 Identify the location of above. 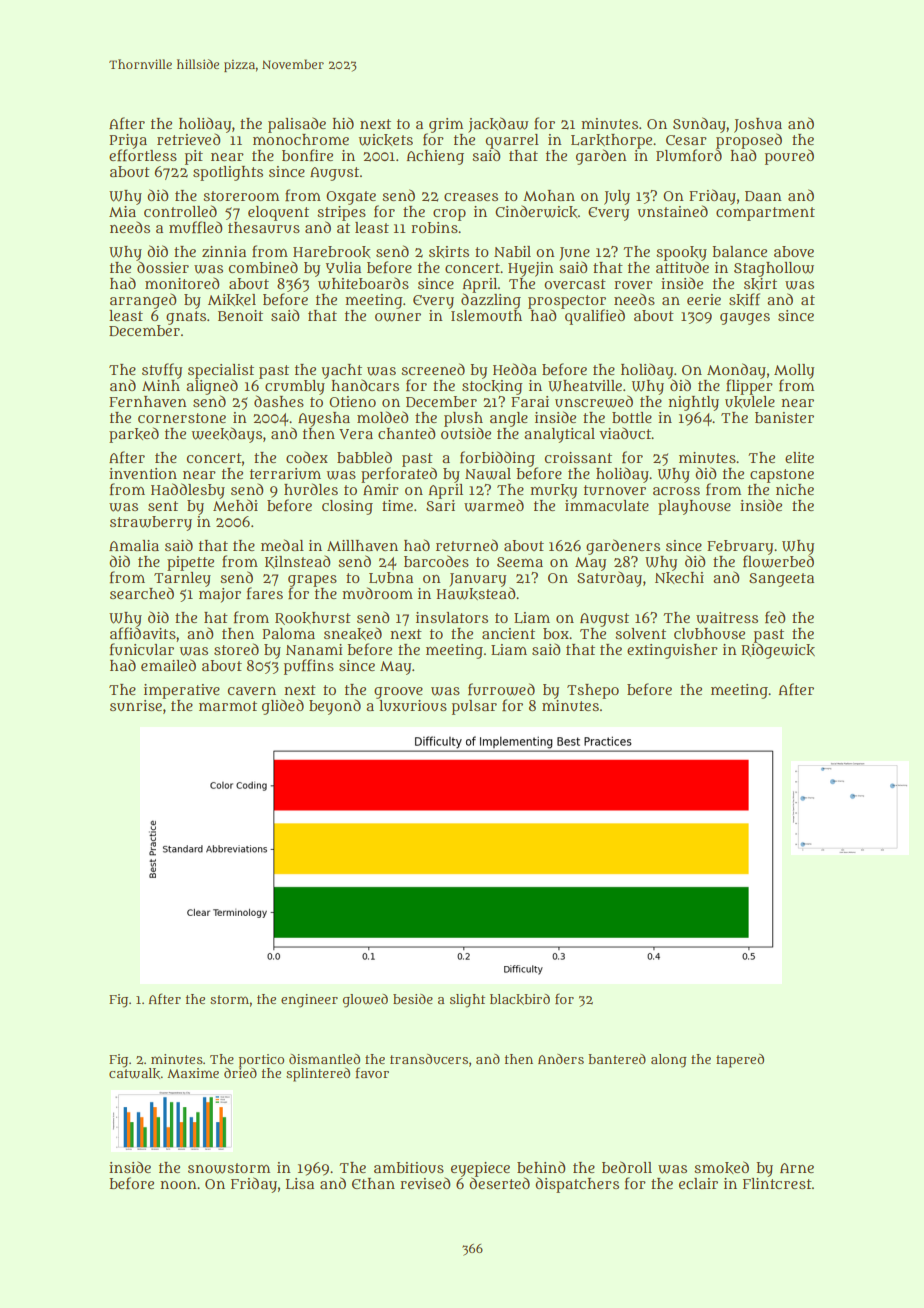
(794, 251).
